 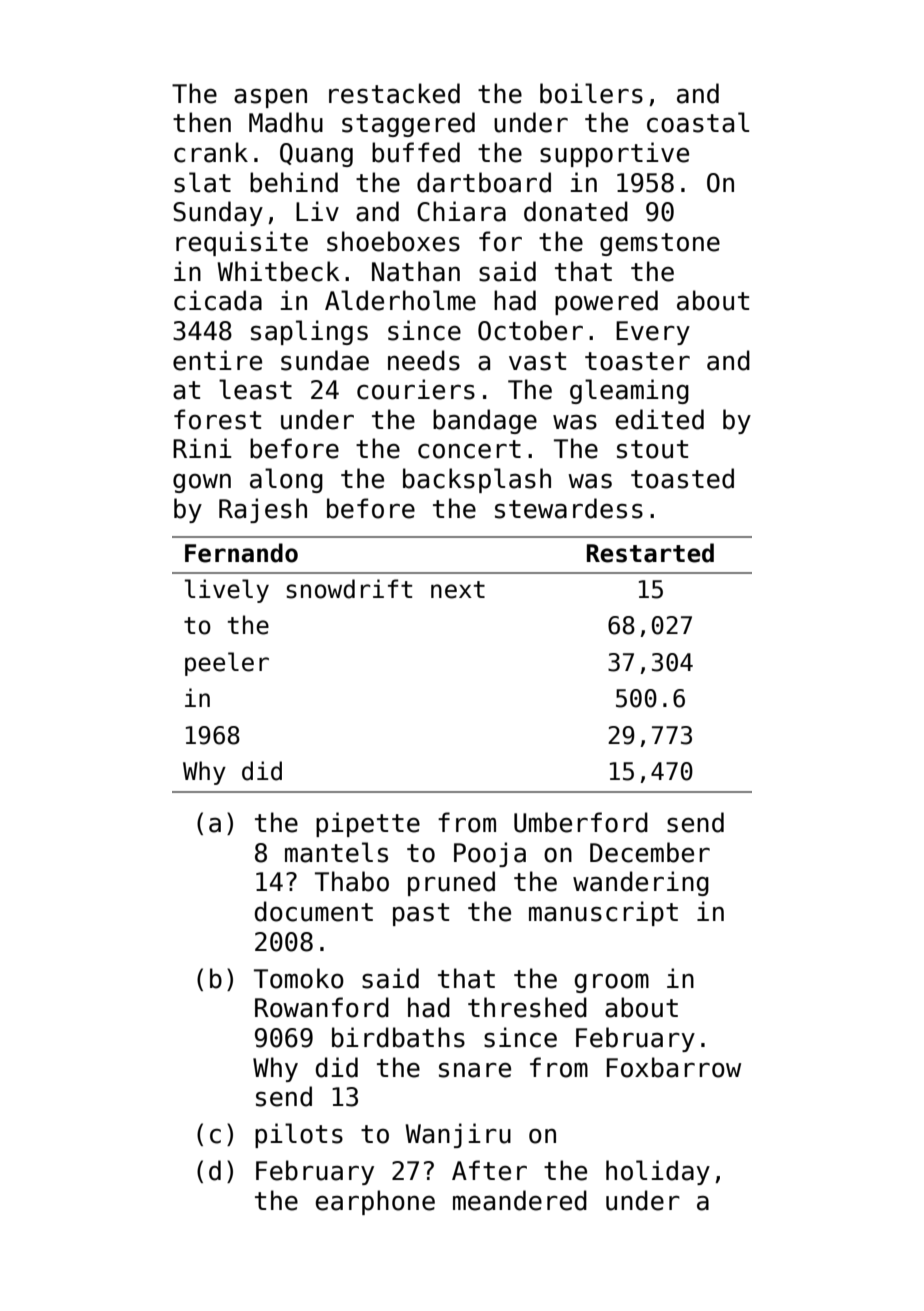 I want to click on earphone, so click(x=375, y=1202).
